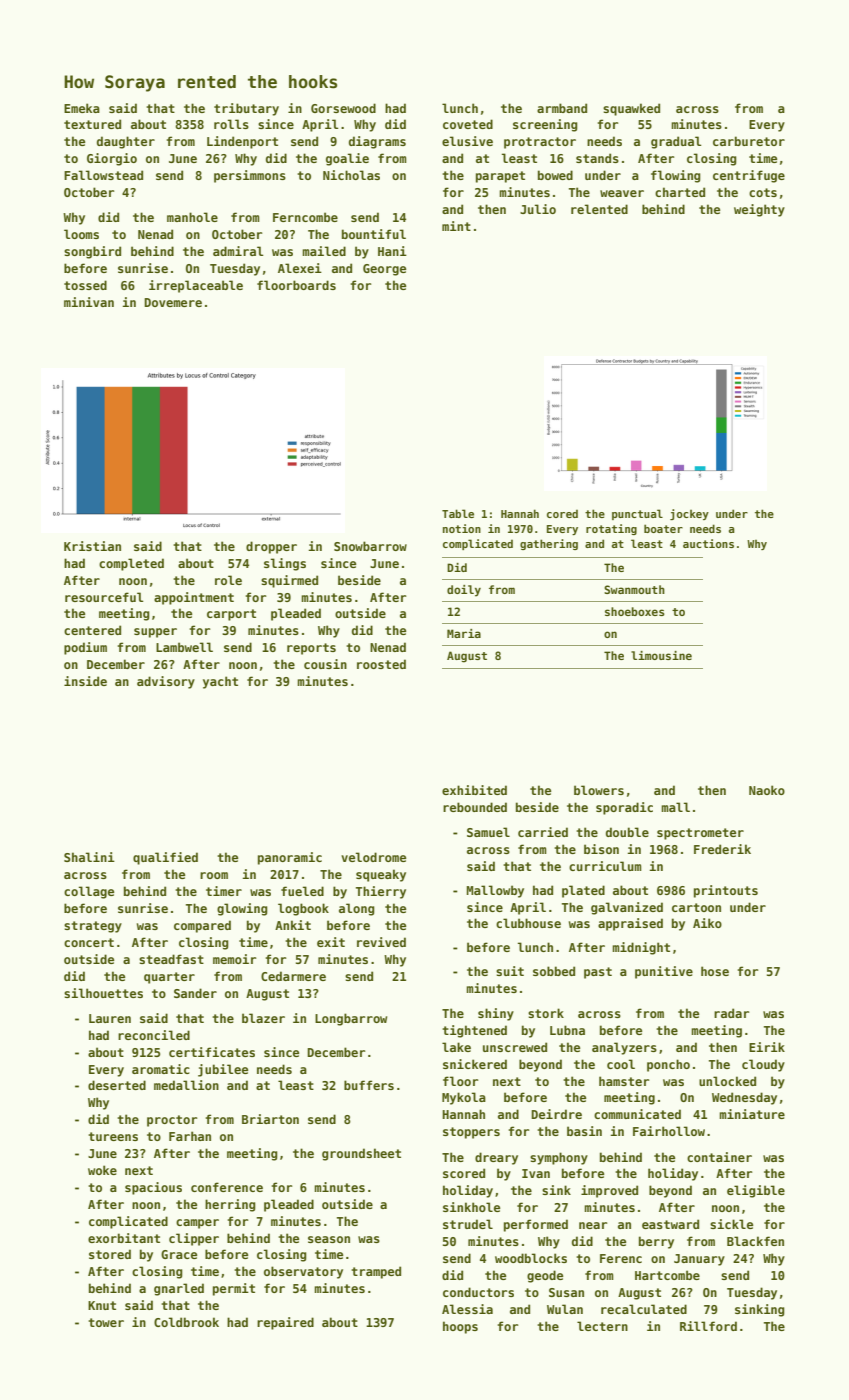 The width and height of the image is (849, 1400). I want to click on inside, so click(85, 681).
